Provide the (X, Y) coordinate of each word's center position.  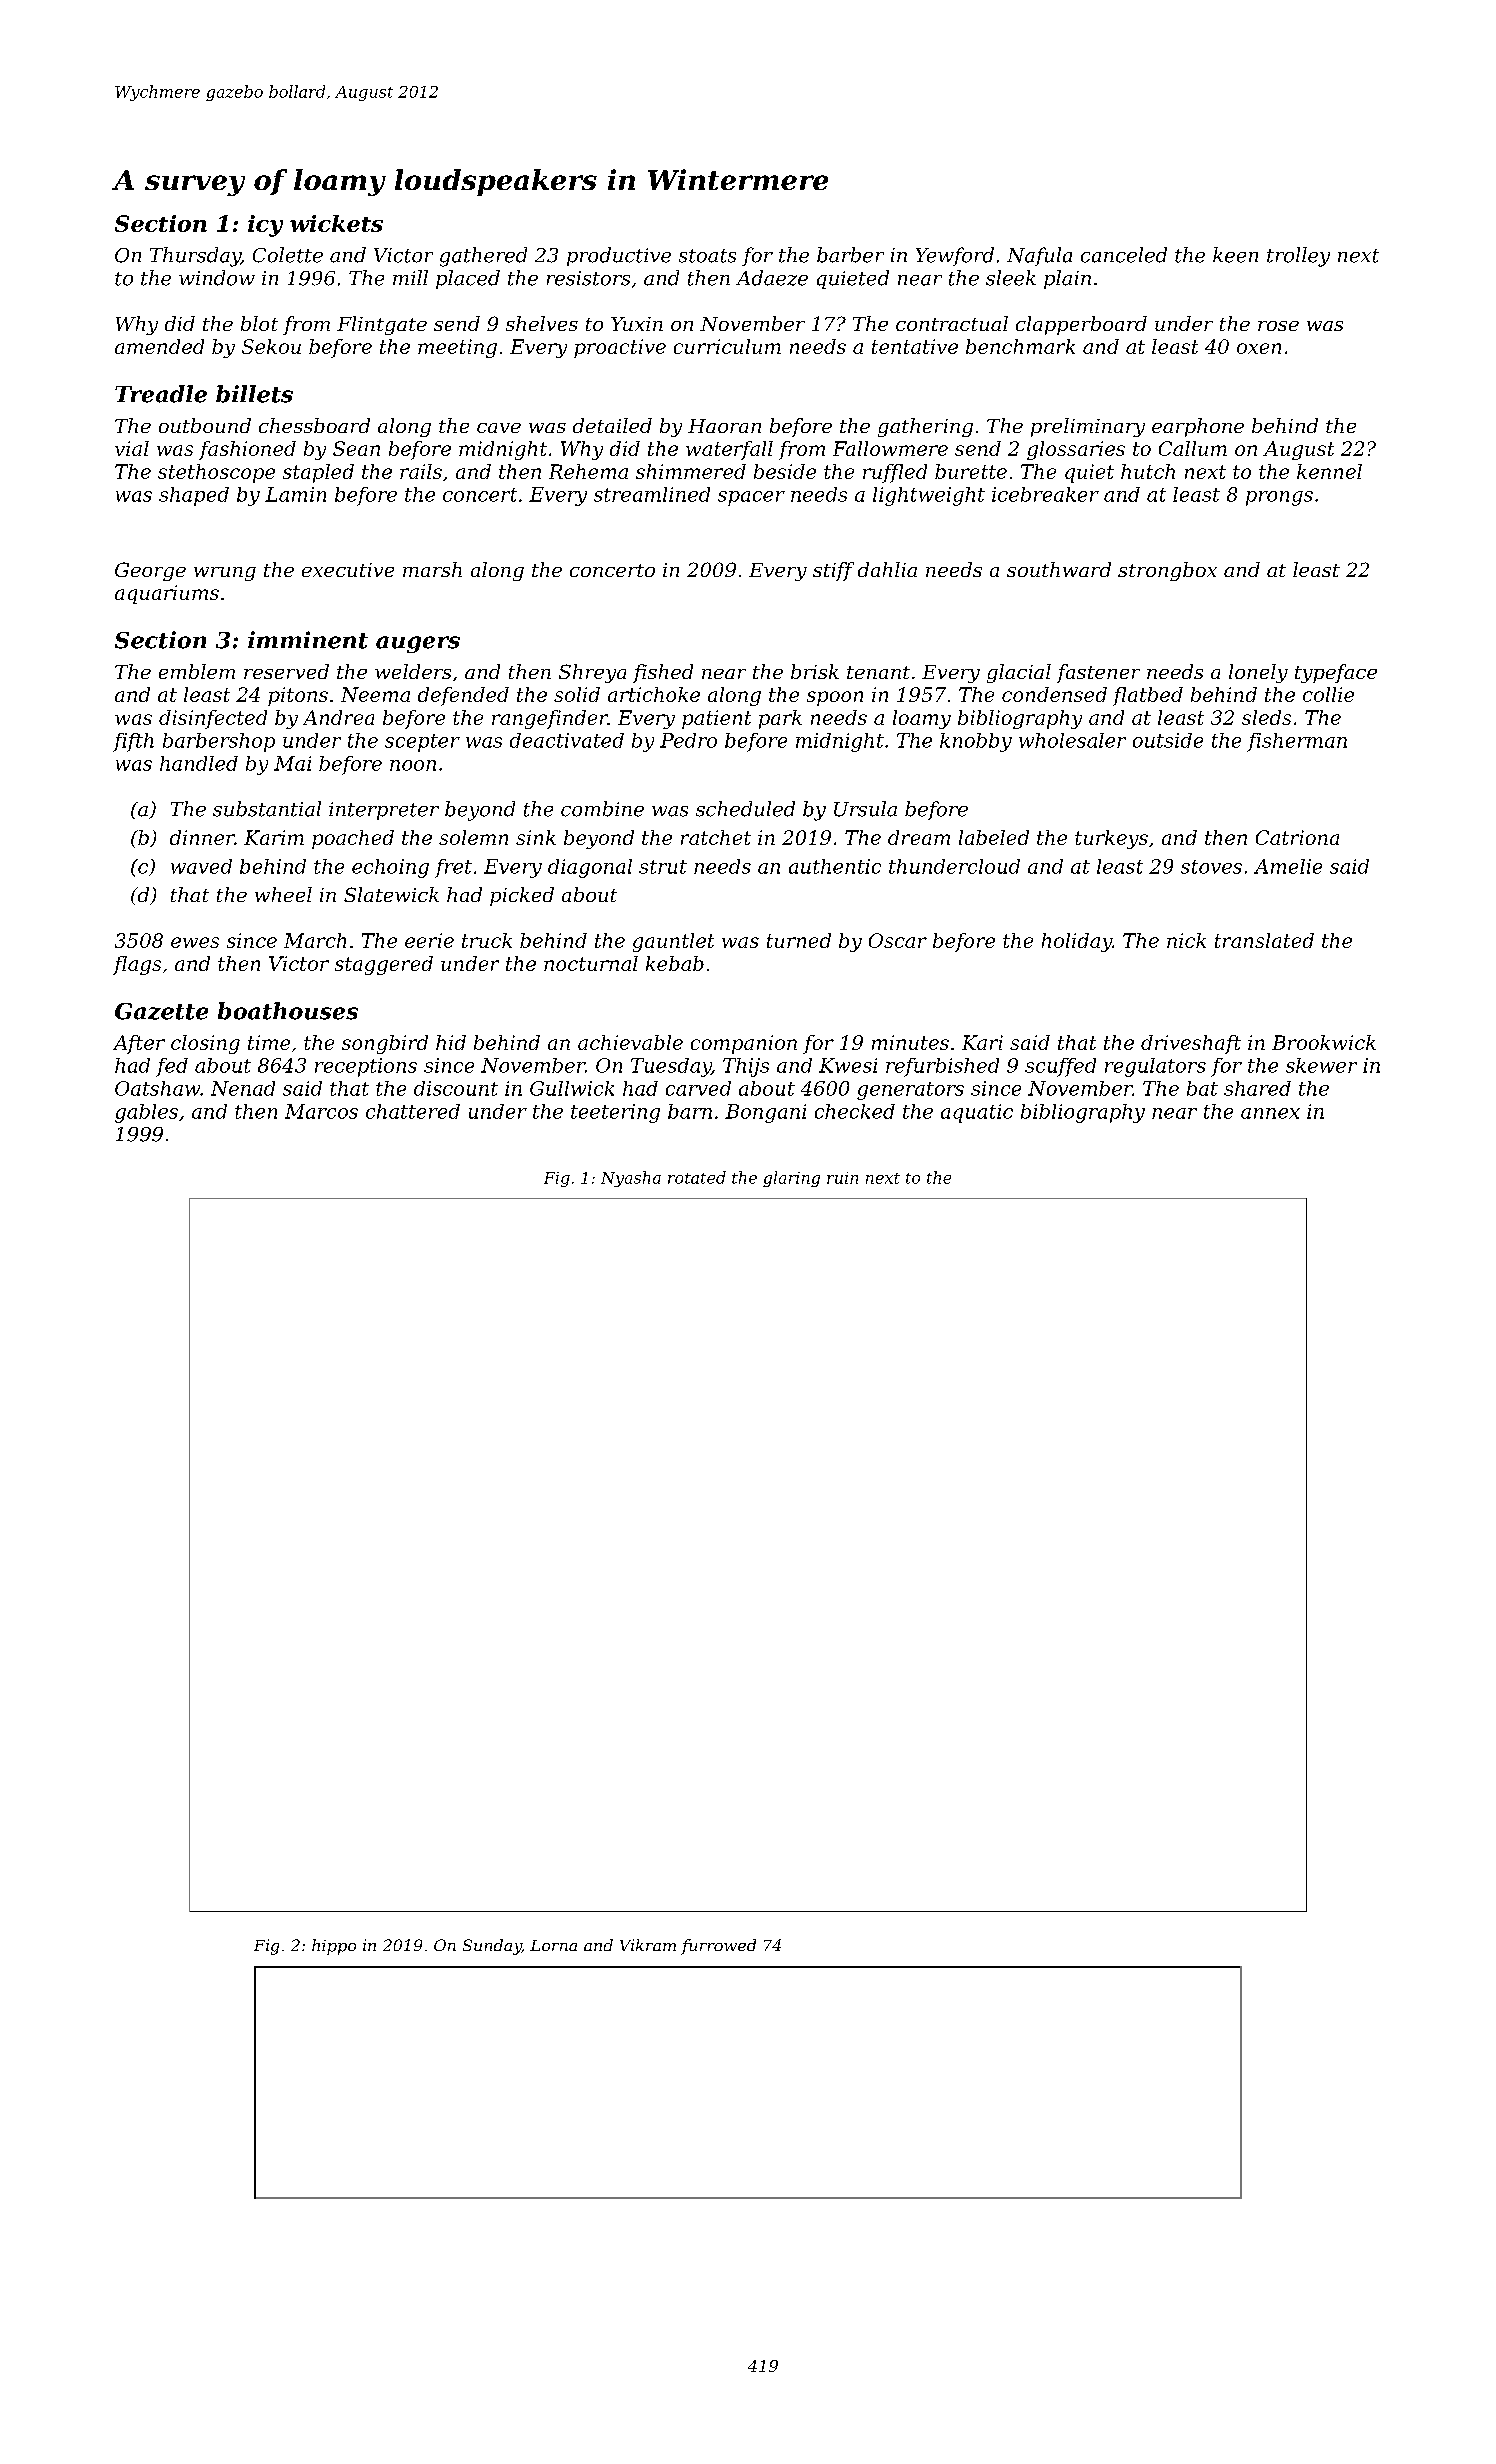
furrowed (718, 1947)
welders (413, 671)
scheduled (745, 809)
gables (146, 1113)
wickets (336, 223)
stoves (1211, 867)
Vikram (648, 1945)
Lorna (553, 1945)
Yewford (955, 256)
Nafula (1039, 256)
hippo (334, 1947)
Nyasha (631, 1179)
